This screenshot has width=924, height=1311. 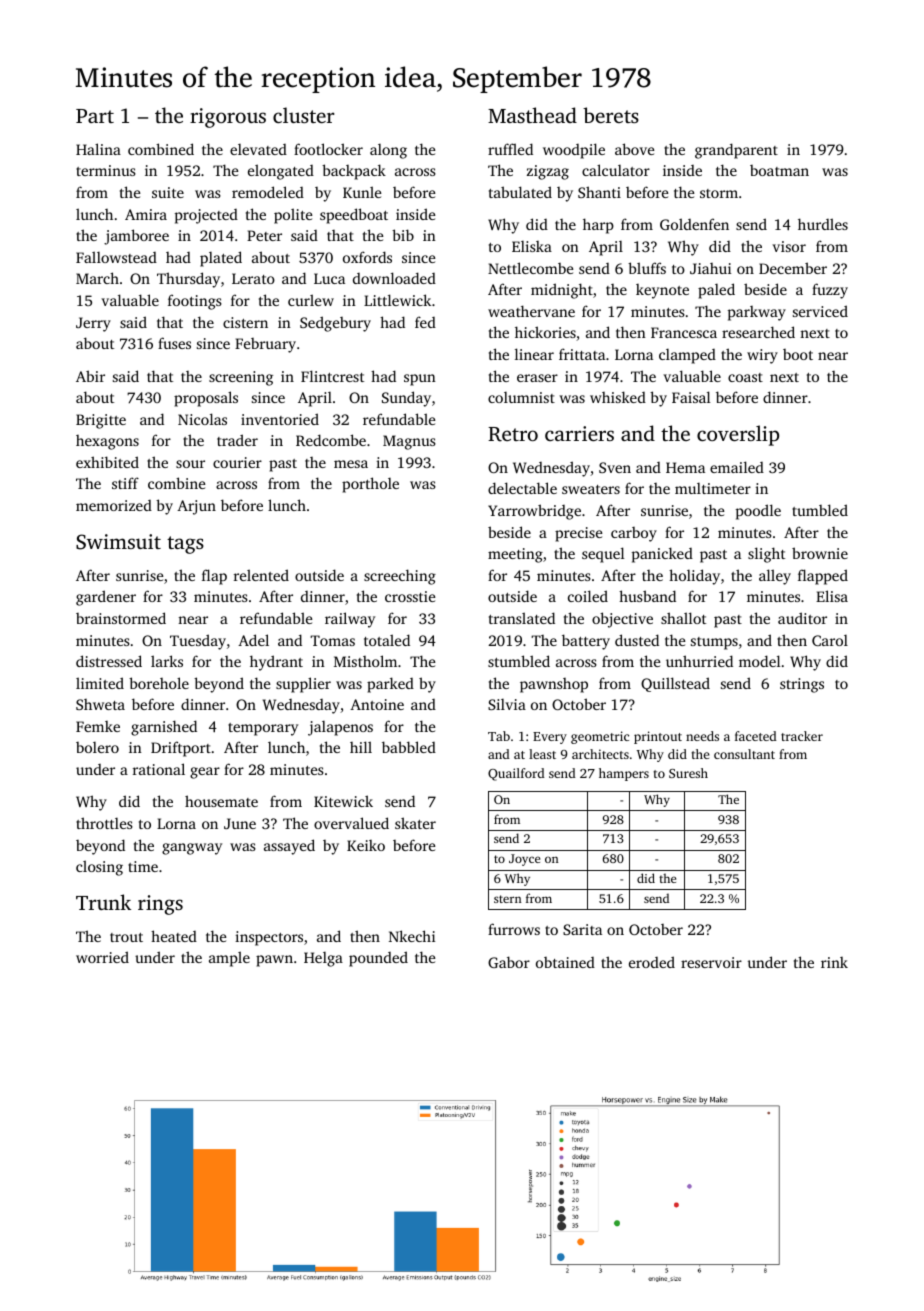 What do you see at coordinates (509, 962) in the screenshot?
I see `Gabor` at bounding box center [509, 962].
